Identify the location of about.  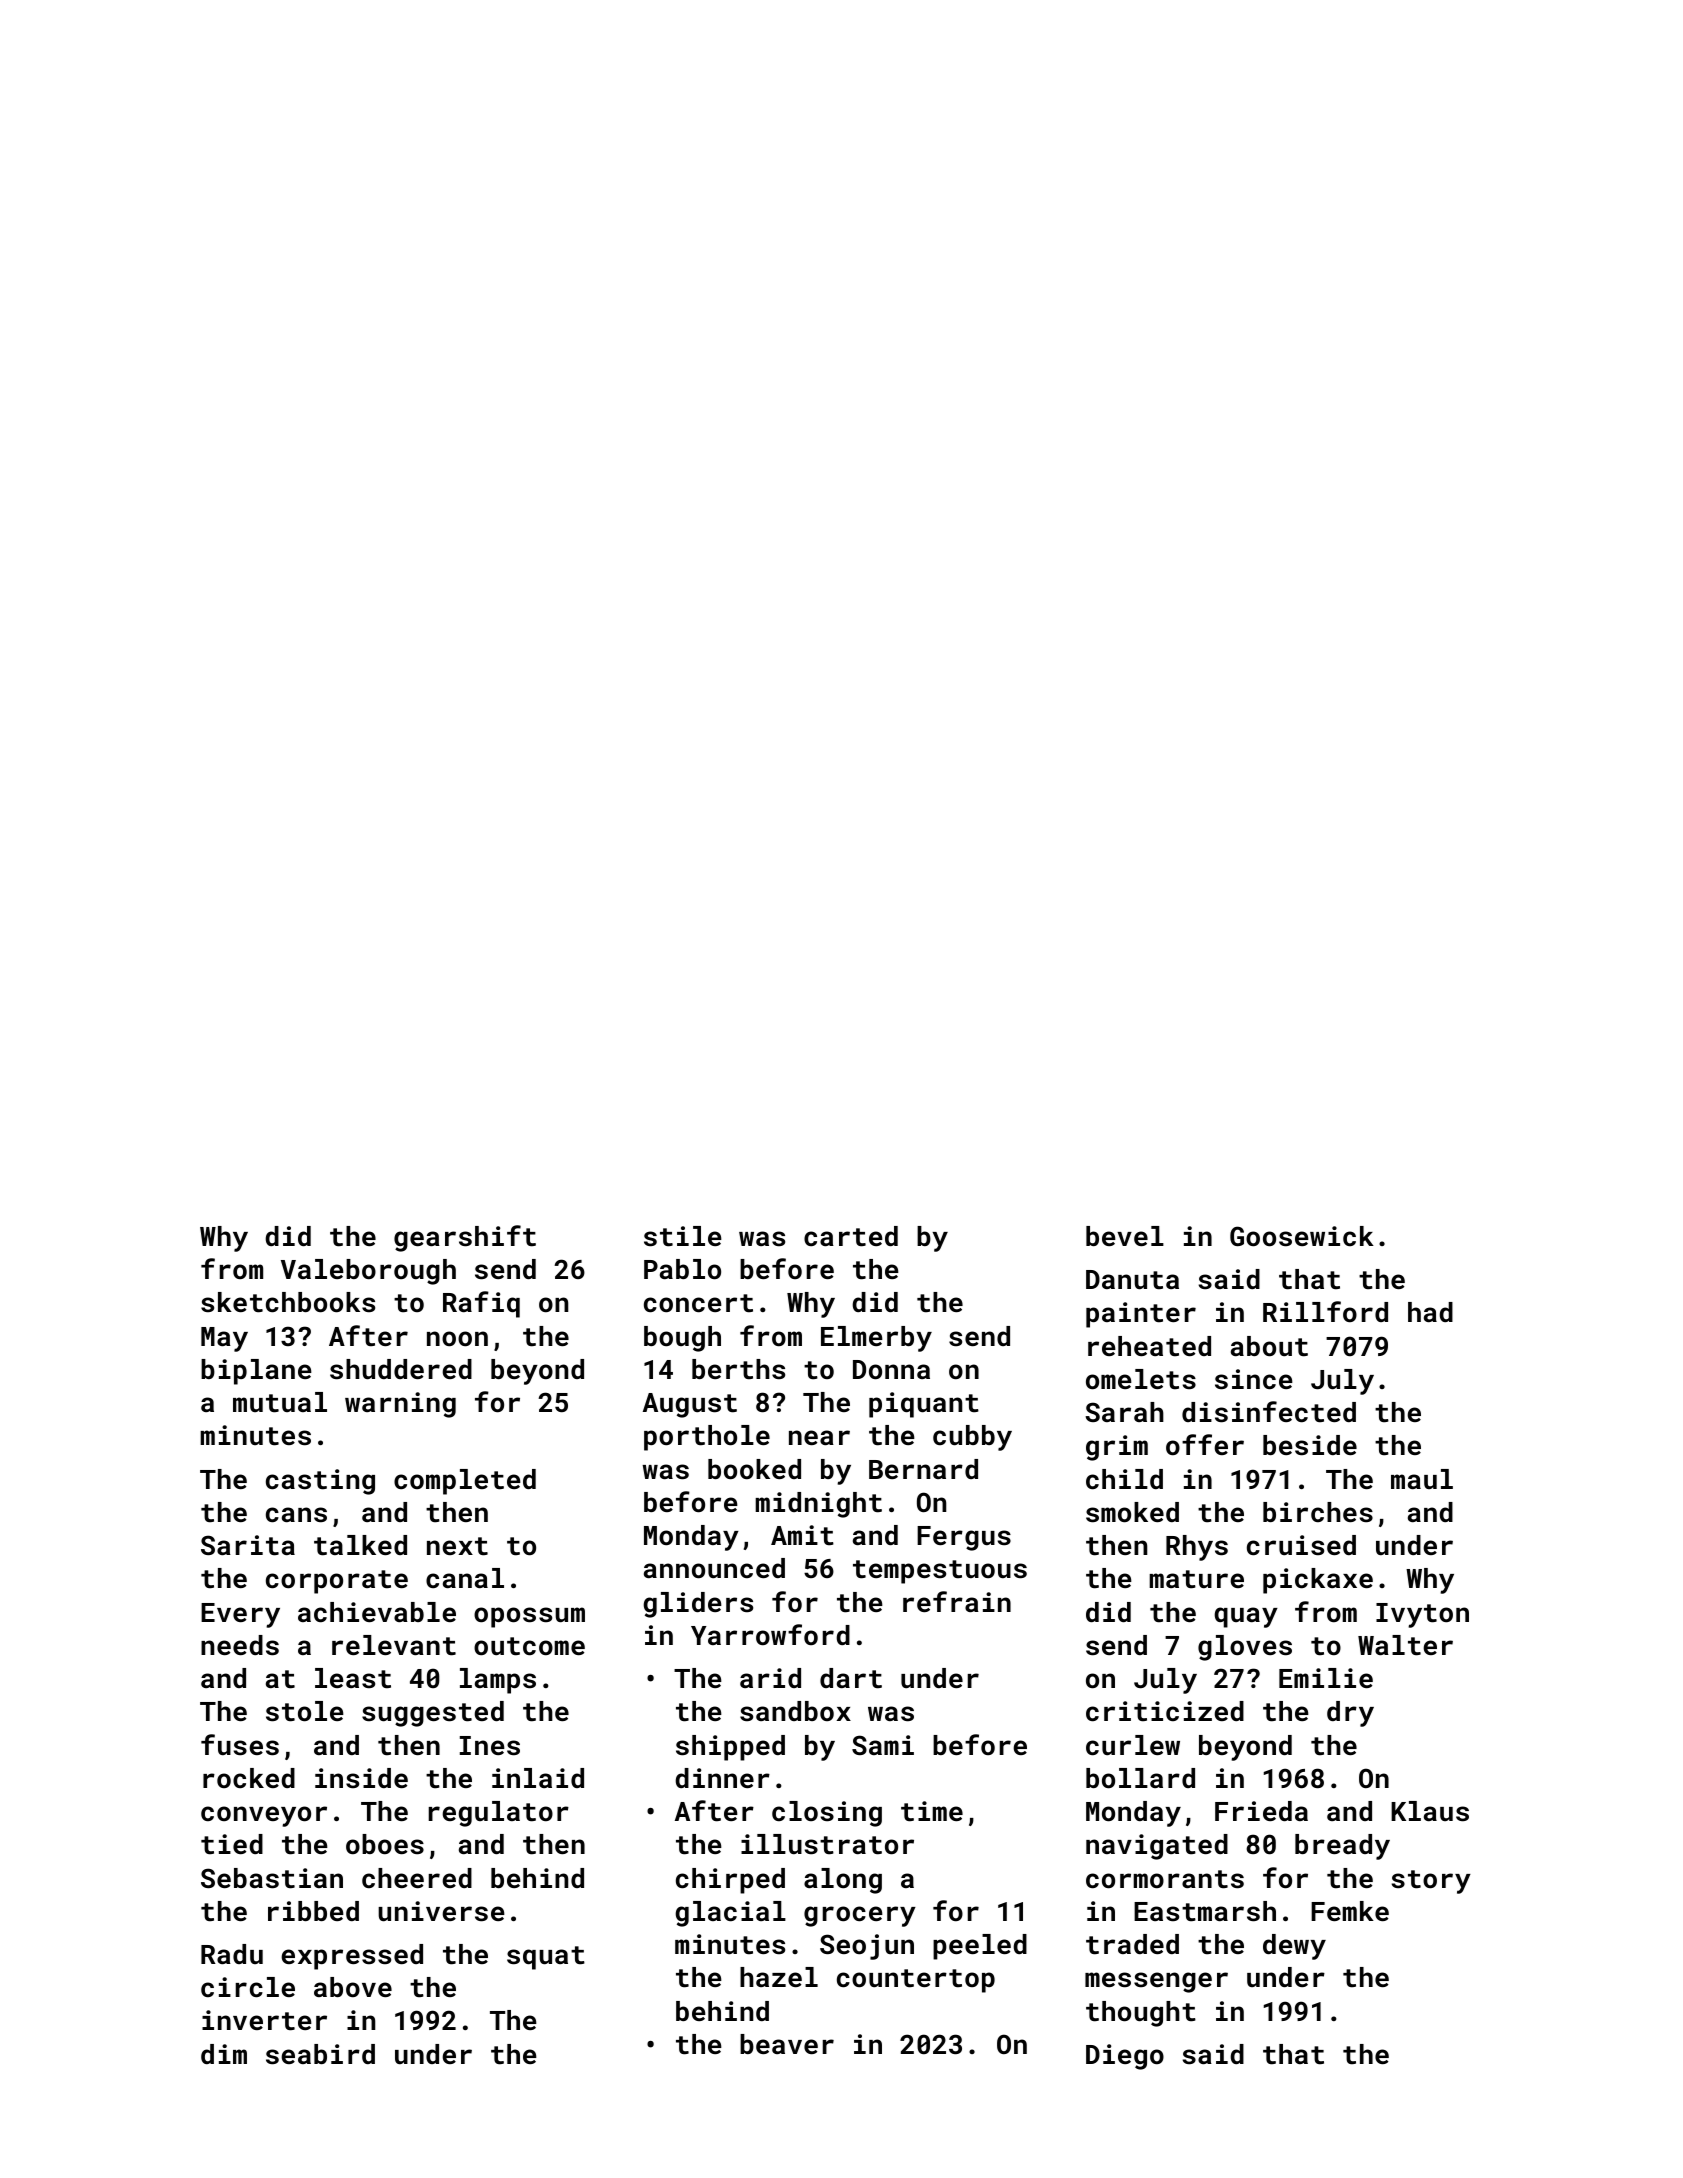
(1269, 1346).
